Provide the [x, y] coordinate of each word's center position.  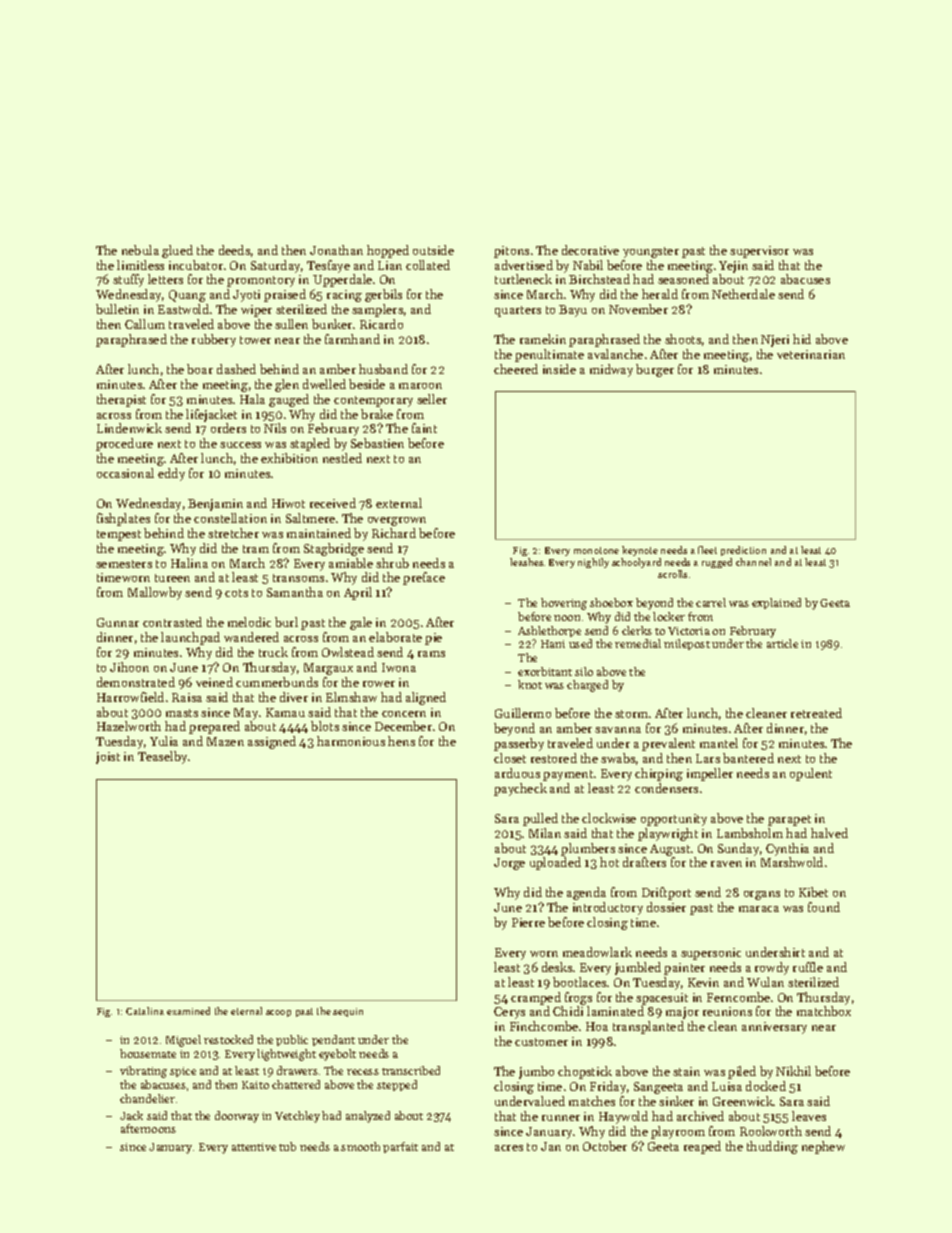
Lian [390, 265]
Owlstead [348, 652]
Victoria [689, 631]
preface [424, 578]
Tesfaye [328, 266]
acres [509, 1148]
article [782, 643]
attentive [254, 1147]
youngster [651, 252]
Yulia [164, 741]
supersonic [711, 954]
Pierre [528, 922]
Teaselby [162, 757]
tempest [119, 535]
